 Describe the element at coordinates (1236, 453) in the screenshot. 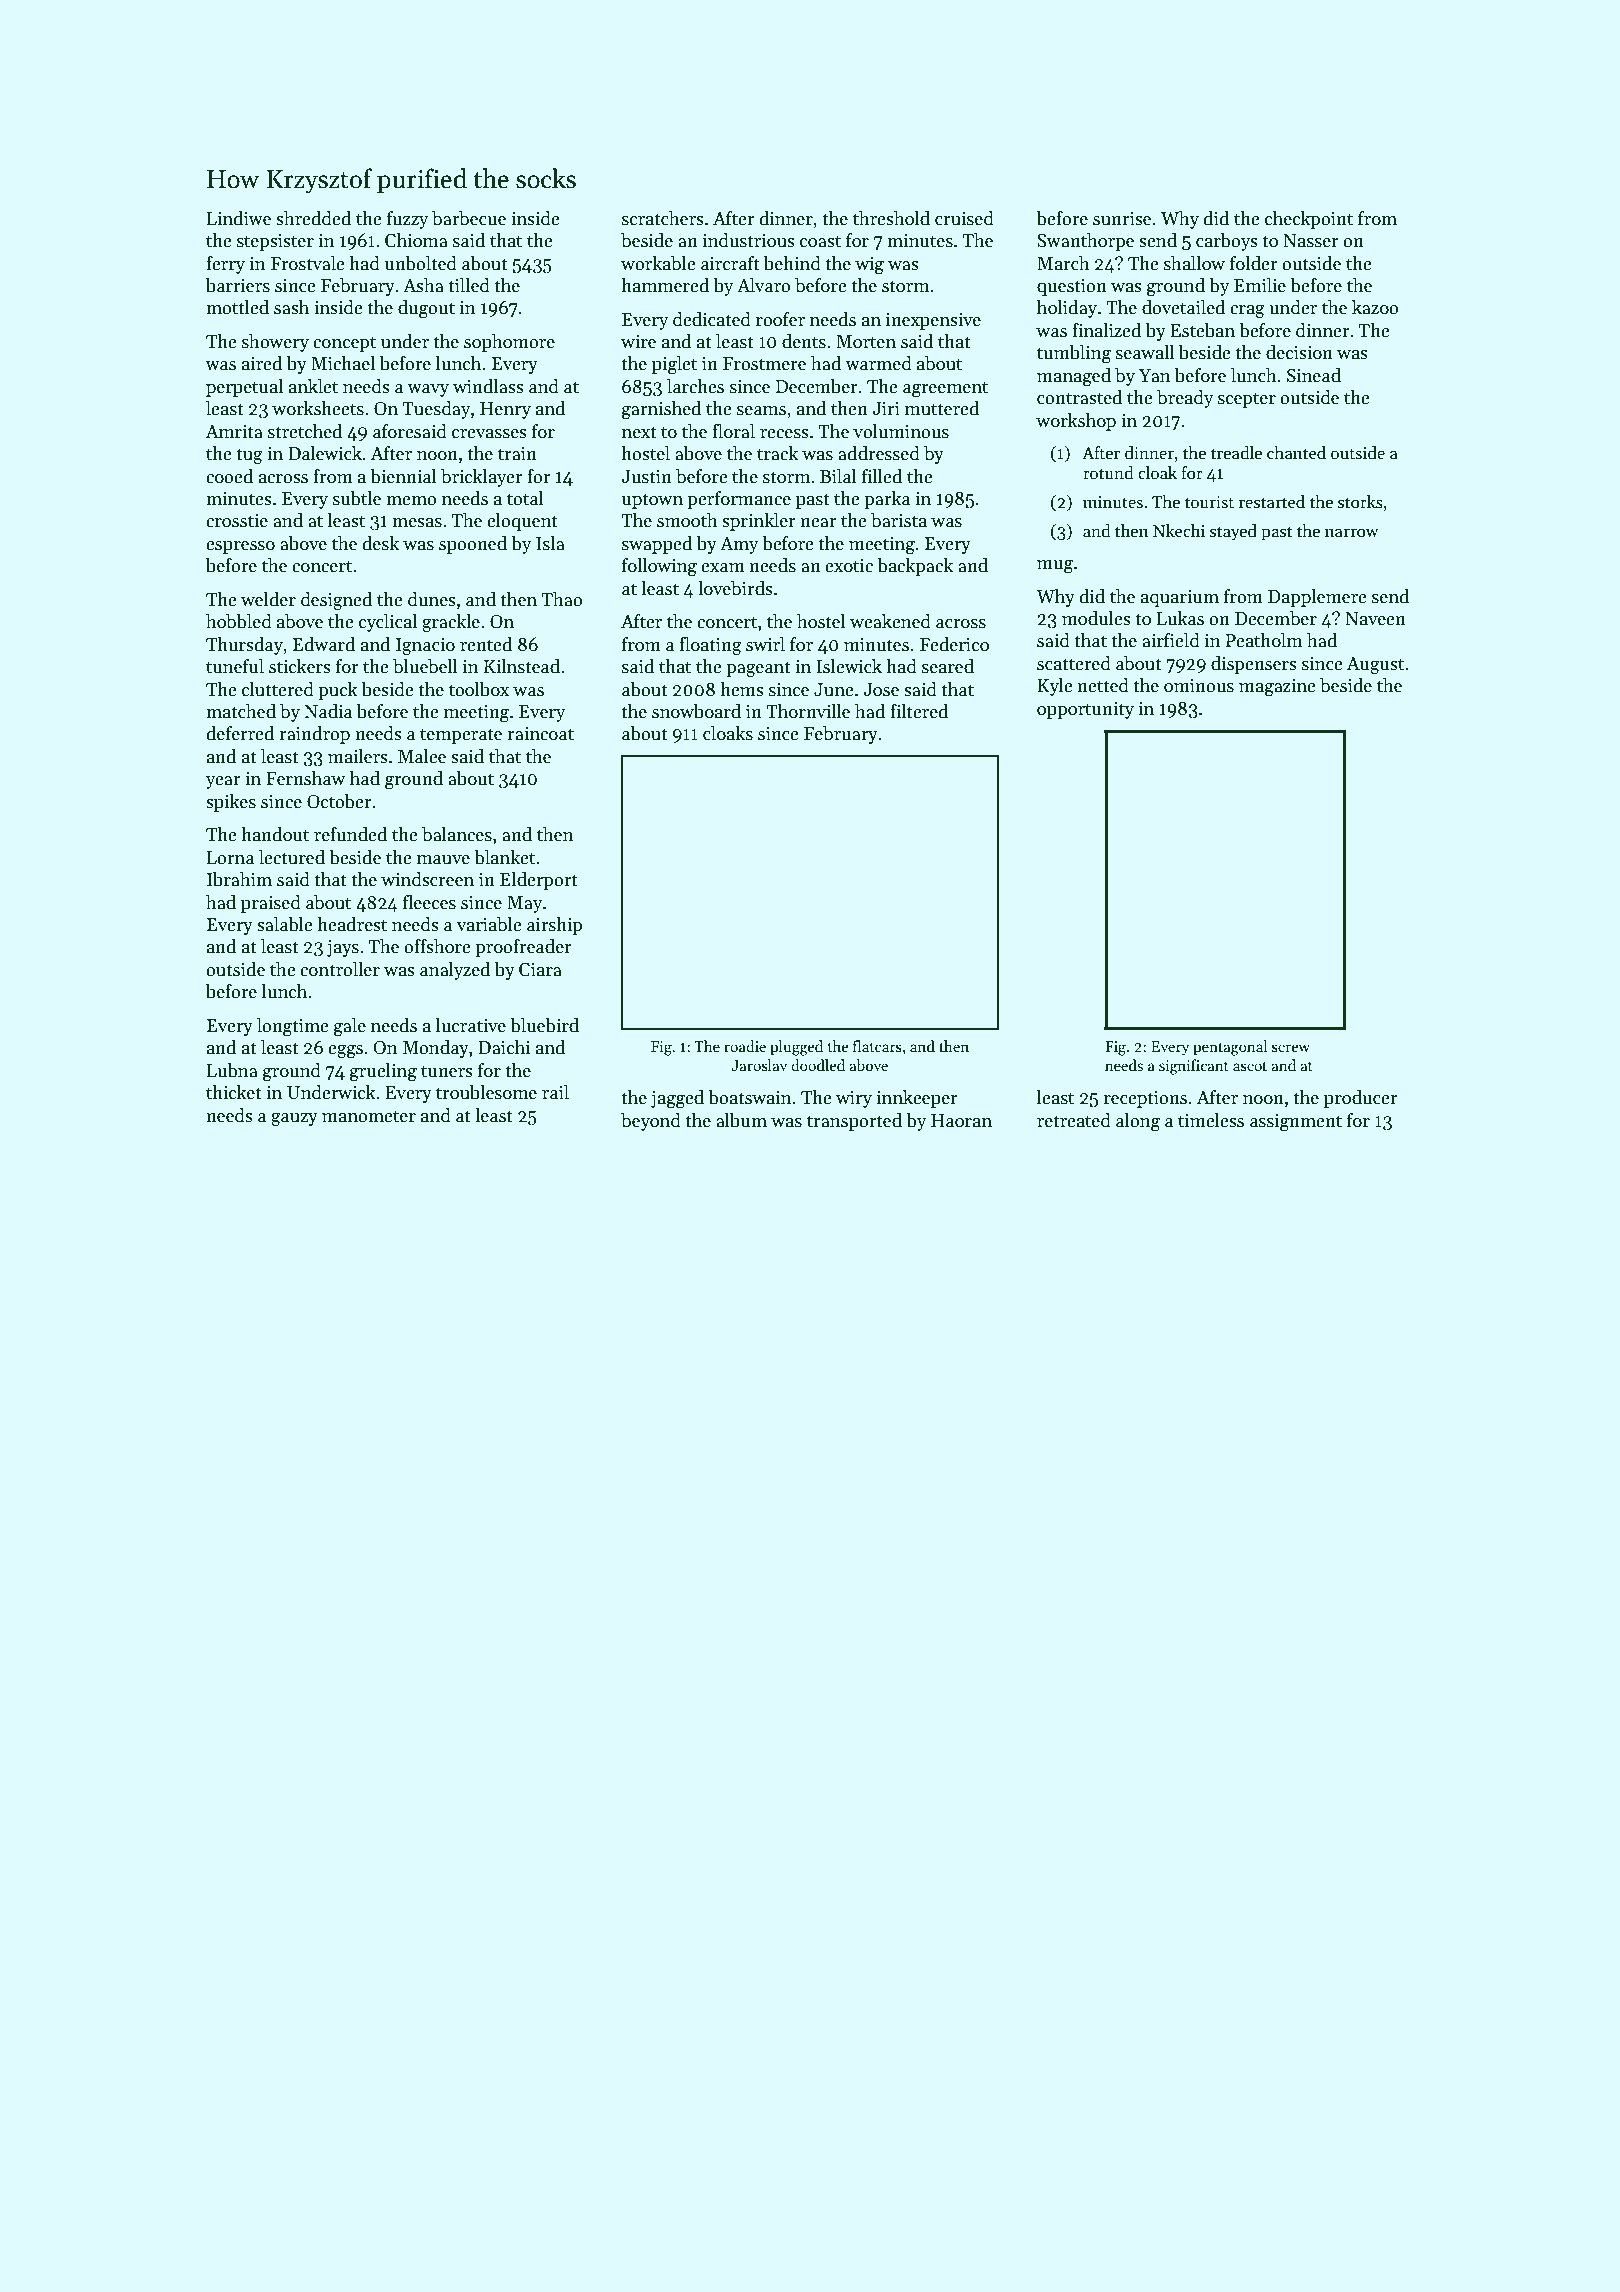

I see `treadle` at that location.
